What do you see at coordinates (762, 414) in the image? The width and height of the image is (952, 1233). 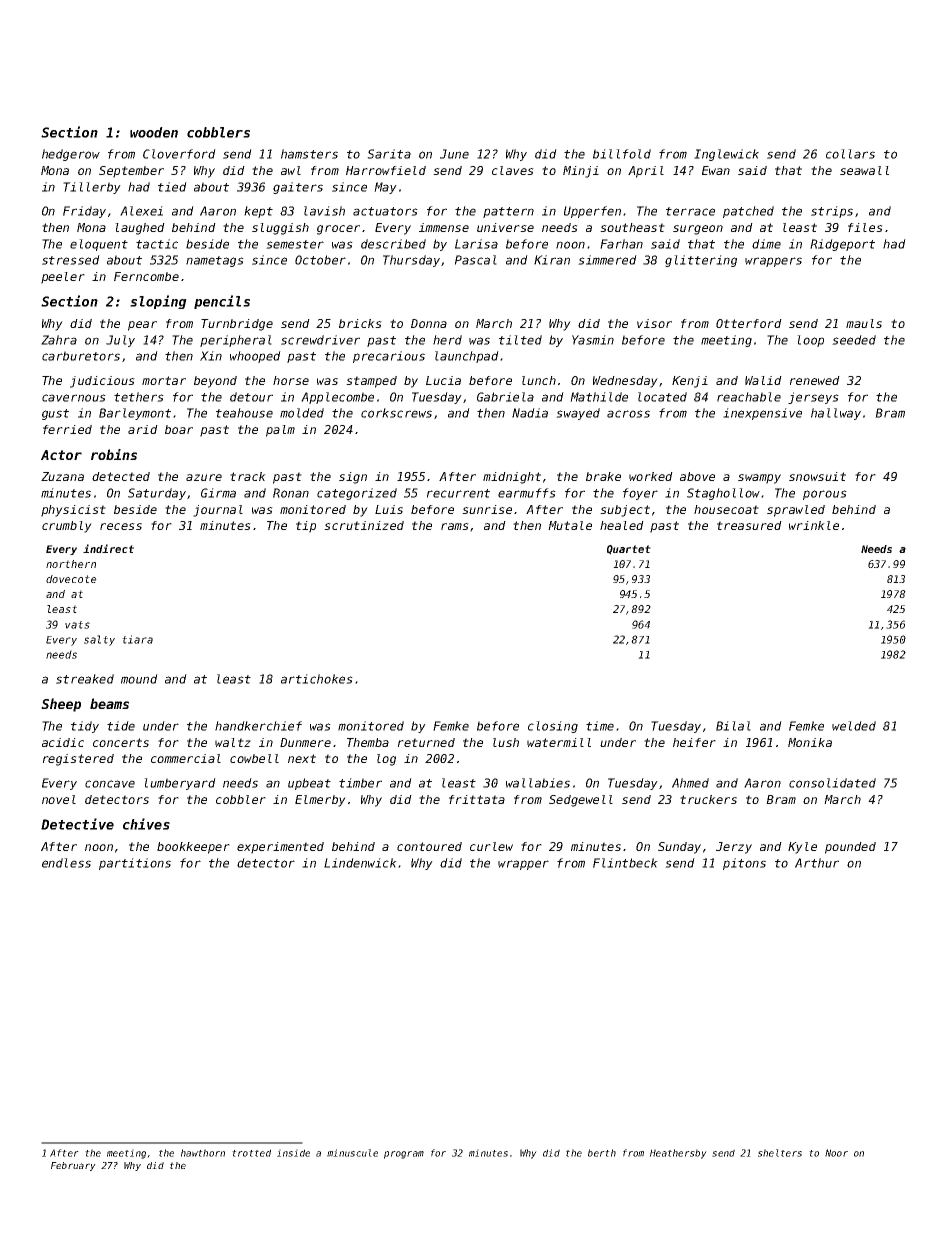 I see `inexpensive` at bounding box center [762, 414].
